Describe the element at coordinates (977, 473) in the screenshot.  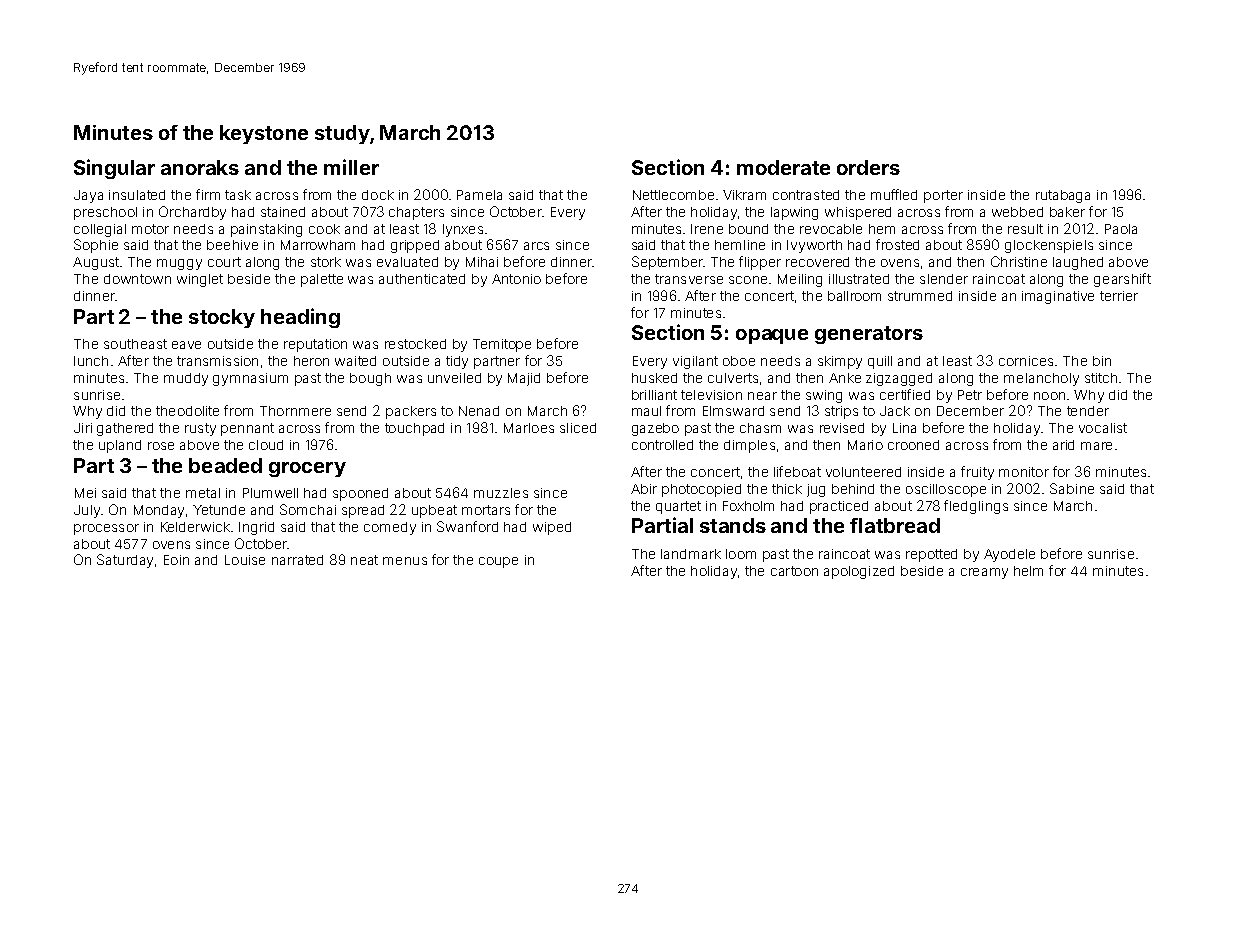
I see `fruity` at that location.
